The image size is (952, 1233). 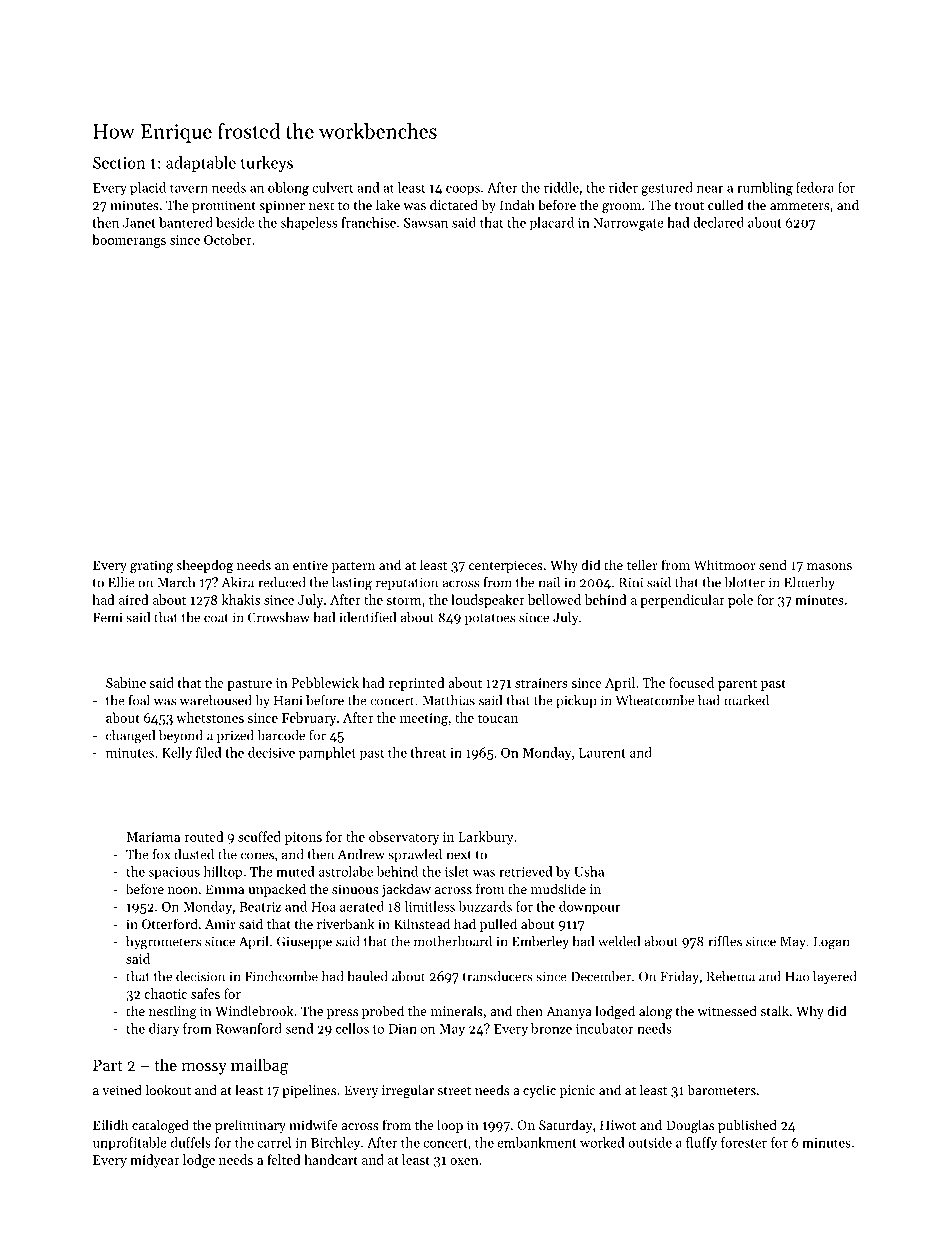 What do you see at coordinates (526, 871) in the screenshot?
I see `retrieved` at bounding box center [526, 871].
